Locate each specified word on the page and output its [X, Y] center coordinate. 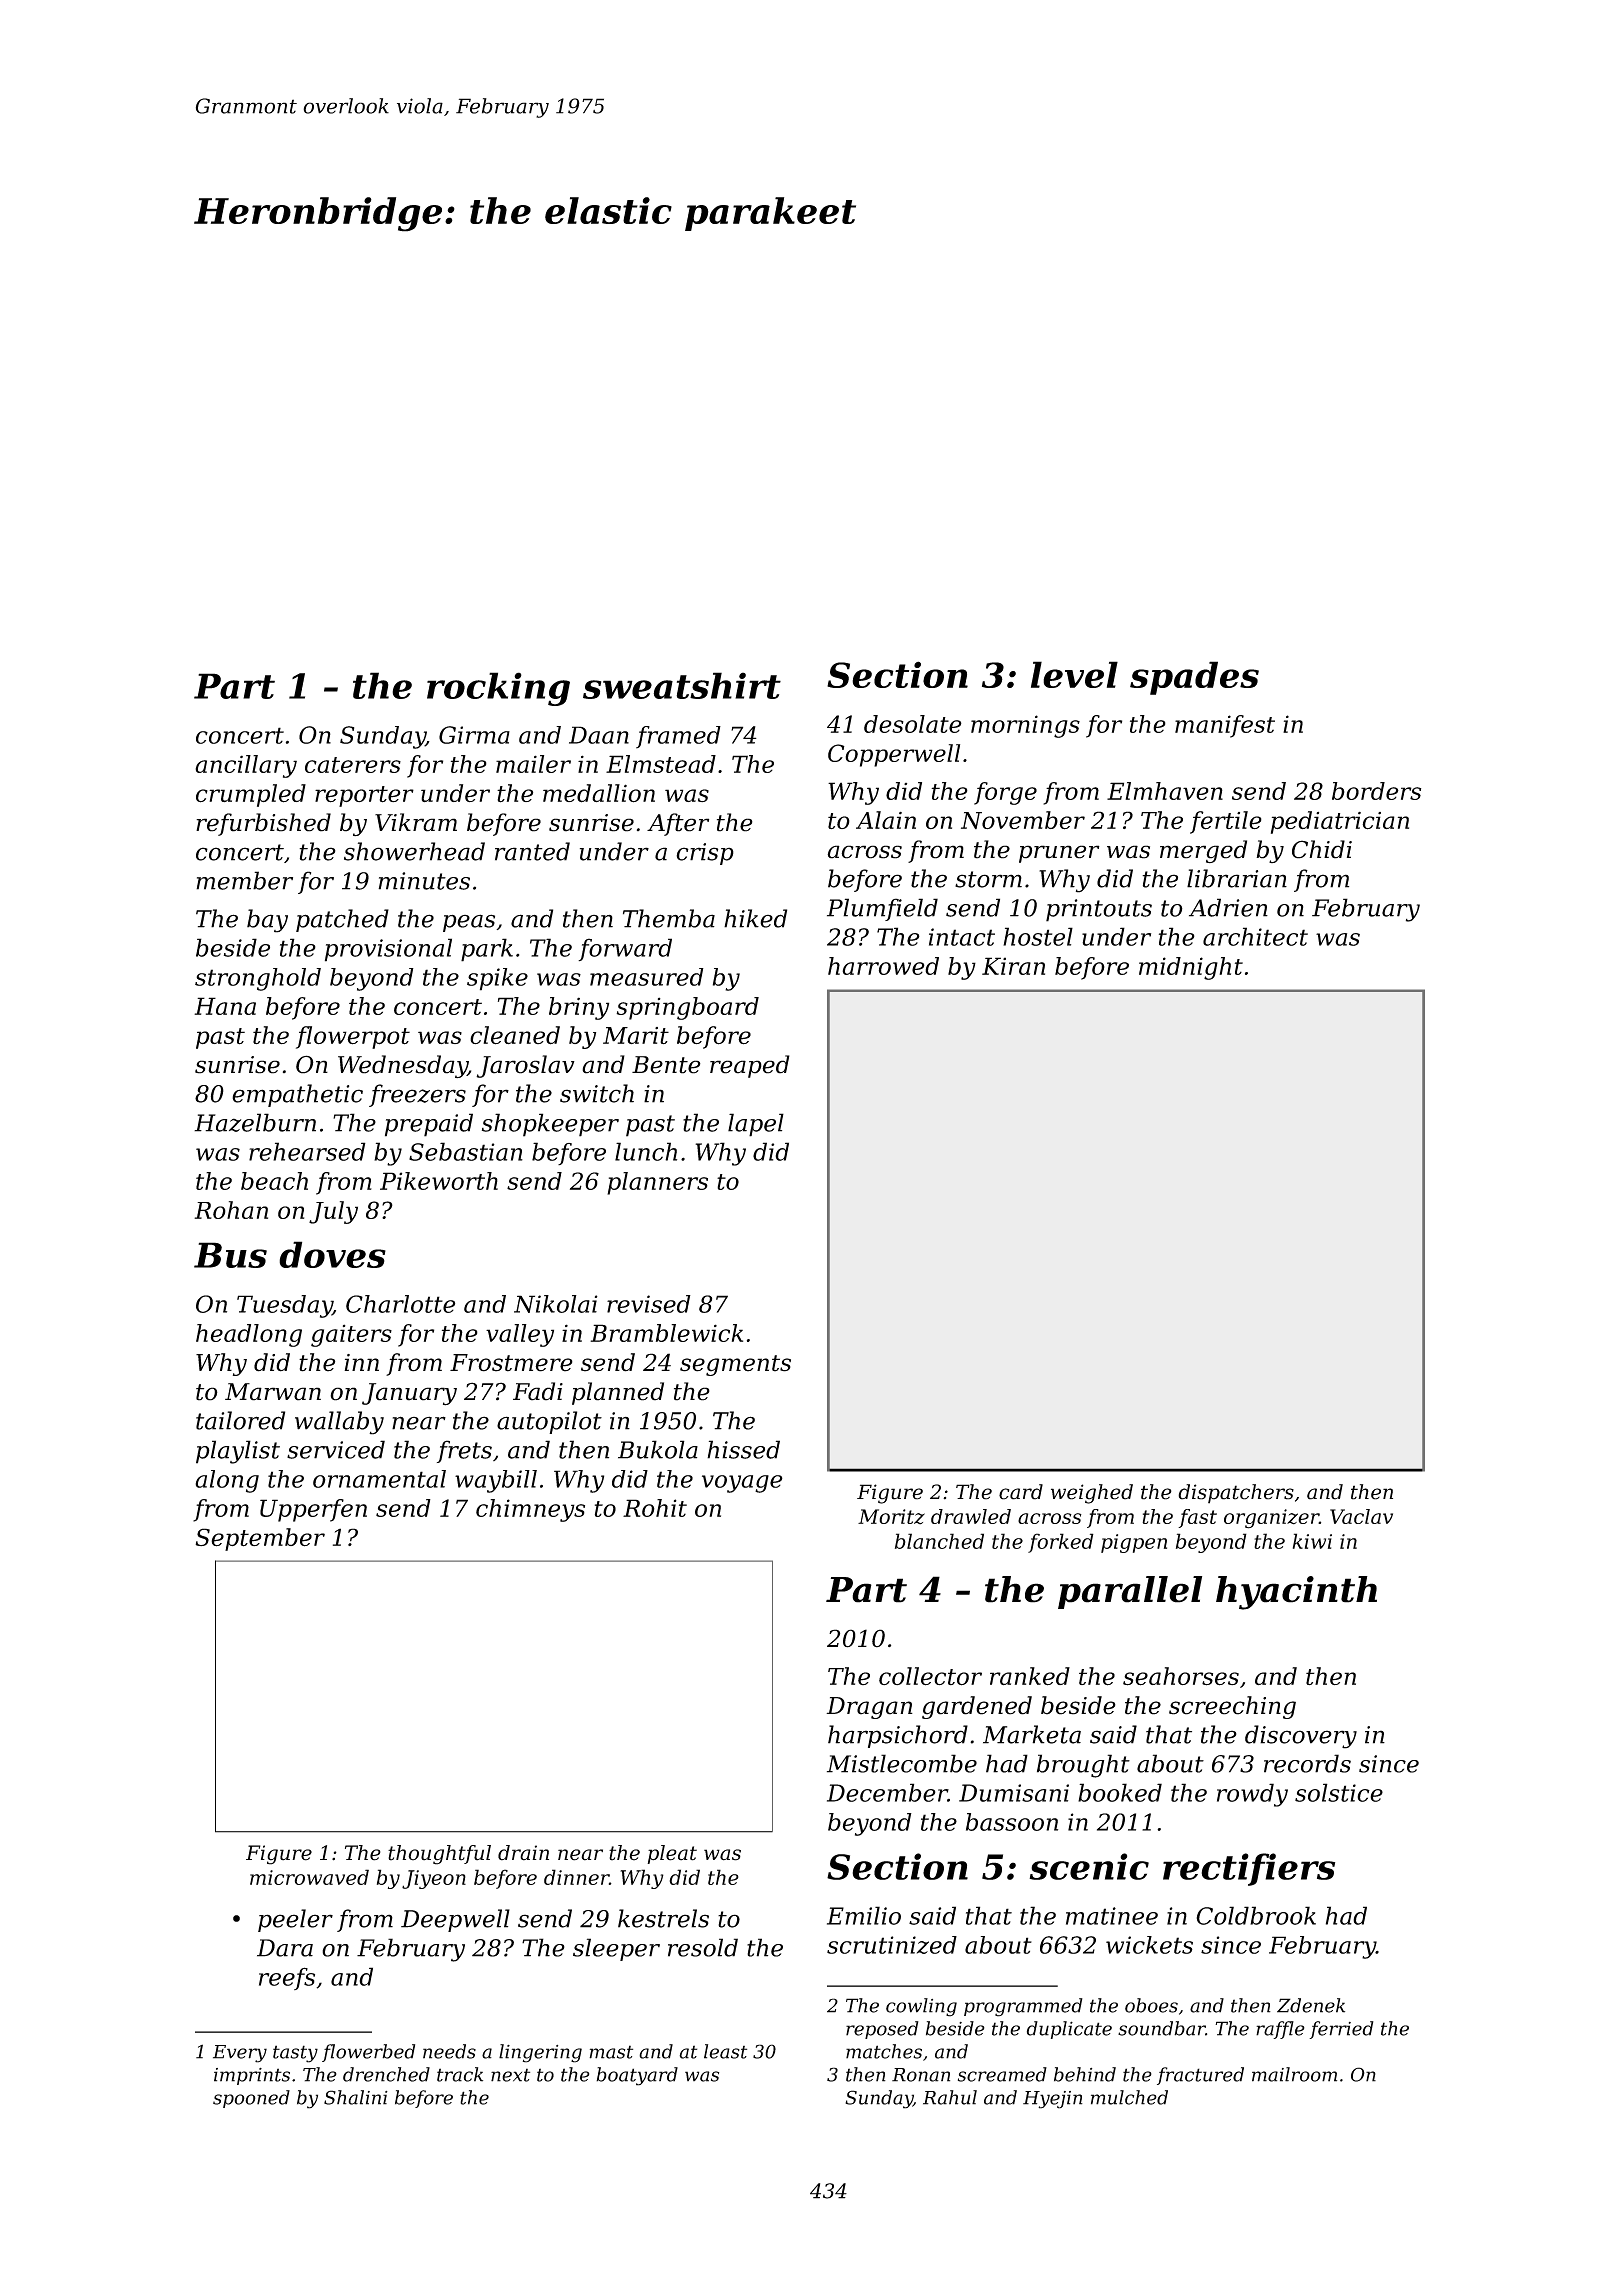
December [887, 1792]
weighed [1092, 1494]
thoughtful [439, 1855]
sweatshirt [682, 685]
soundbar [1161, 2028]
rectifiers [1249, 1869]
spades [1194, 678]
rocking [498, 689]
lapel [756, 1125]
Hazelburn [255, 1122]
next [510, 2075]
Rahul [950, 2097]
